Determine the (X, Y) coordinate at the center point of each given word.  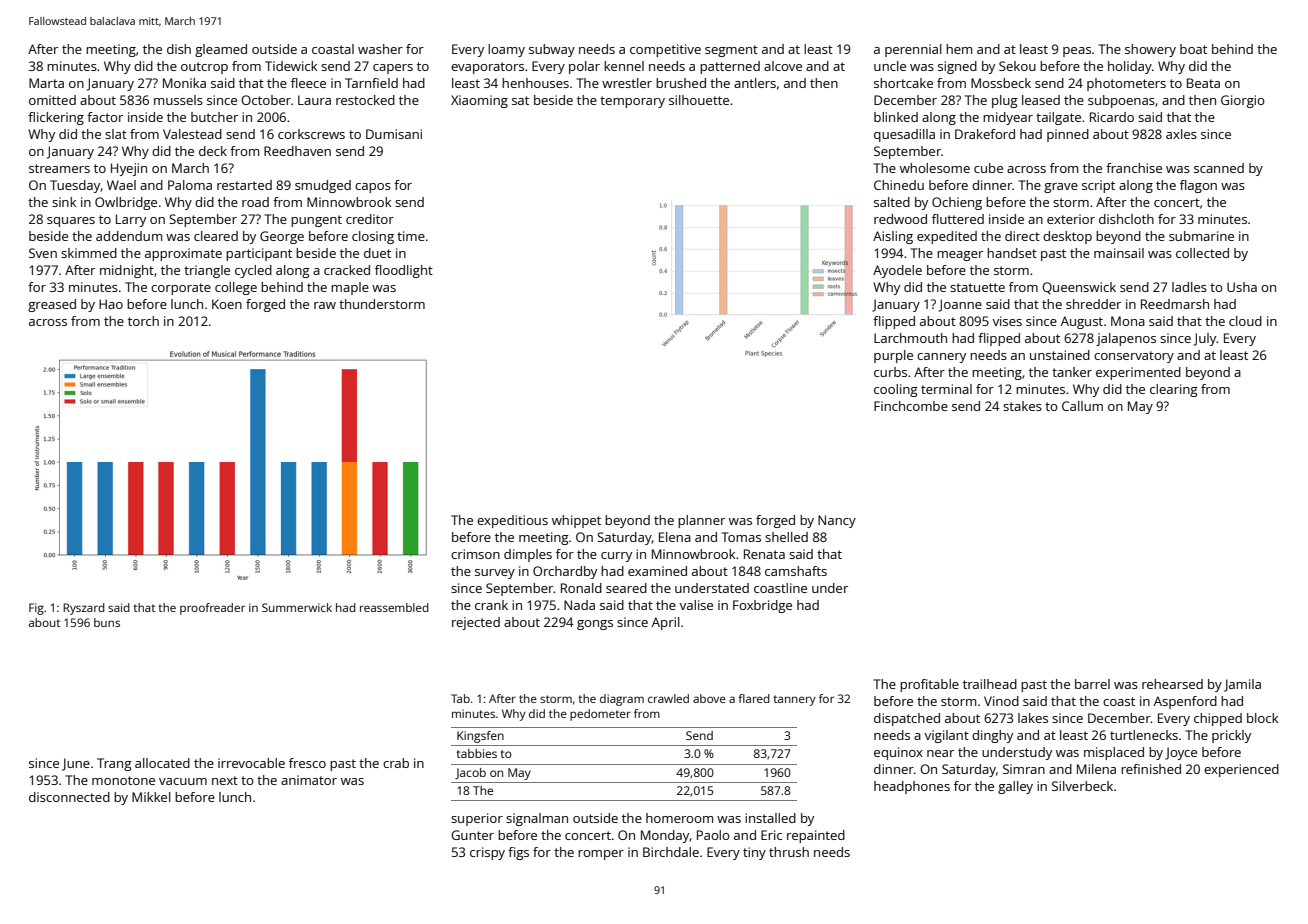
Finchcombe (911, 406)
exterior (1071, 219)
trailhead (990, 684)
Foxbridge (762, 606)
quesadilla (904, 135)
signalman (537, 819)
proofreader (212, 609)
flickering (56, 118)
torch (143, 321)
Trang (114, 764)
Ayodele (897, 271)
